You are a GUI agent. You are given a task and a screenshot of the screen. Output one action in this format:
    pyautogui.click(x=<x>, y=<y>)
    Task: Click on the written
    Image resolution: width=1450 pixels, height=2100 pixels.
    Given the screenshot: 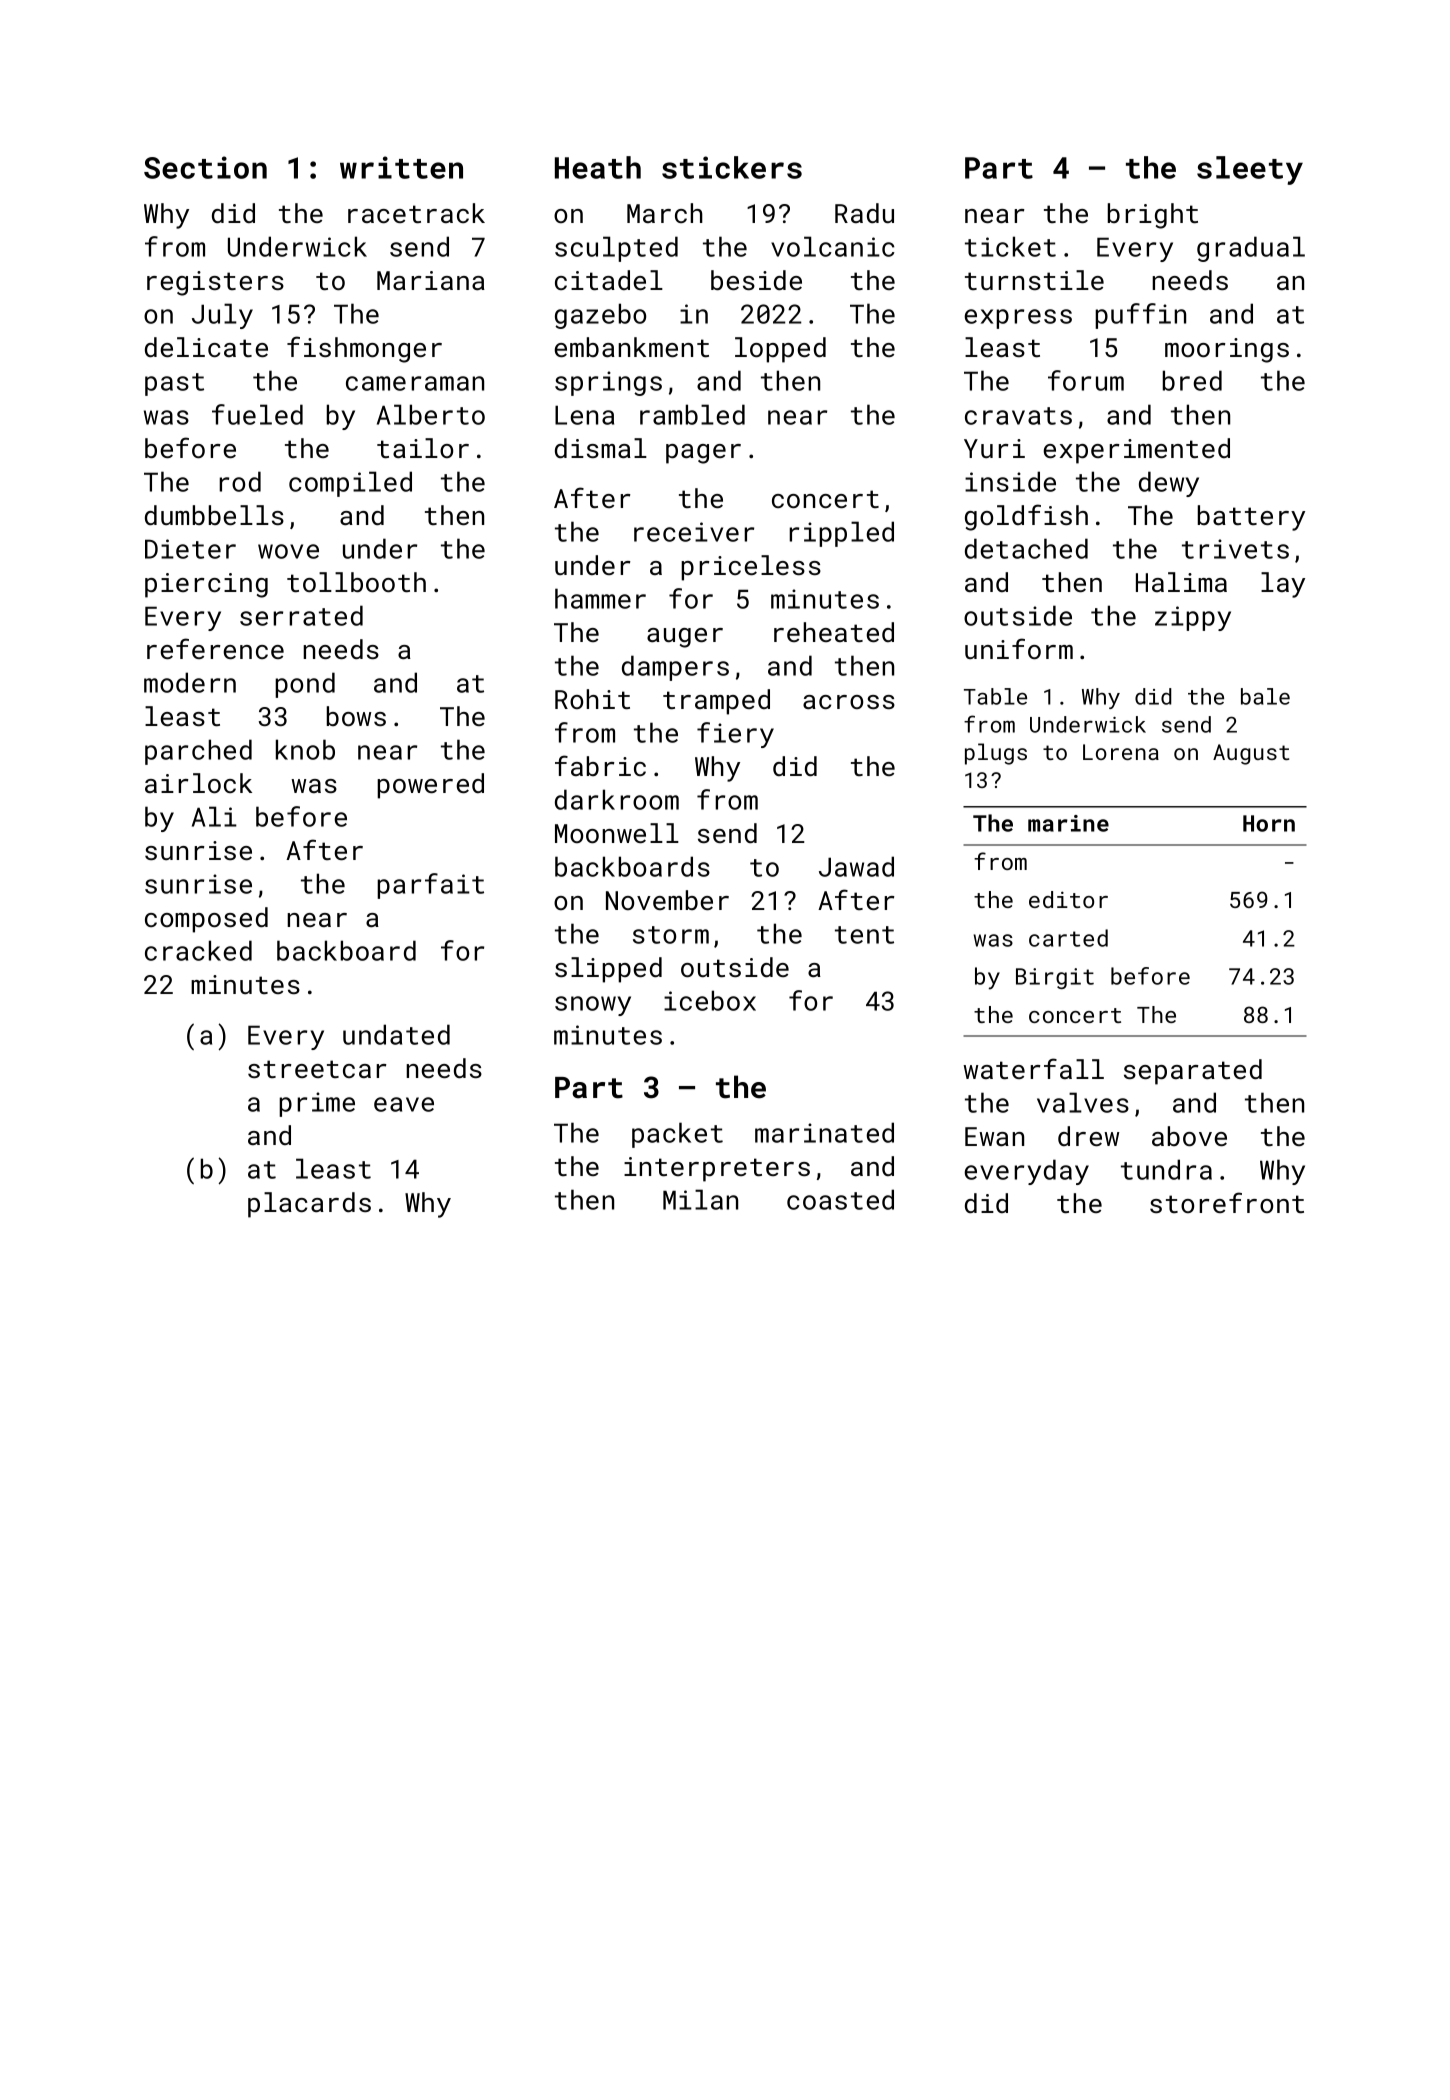 What is the action you would take?
    pyautogui.click(x=401, y=167)
